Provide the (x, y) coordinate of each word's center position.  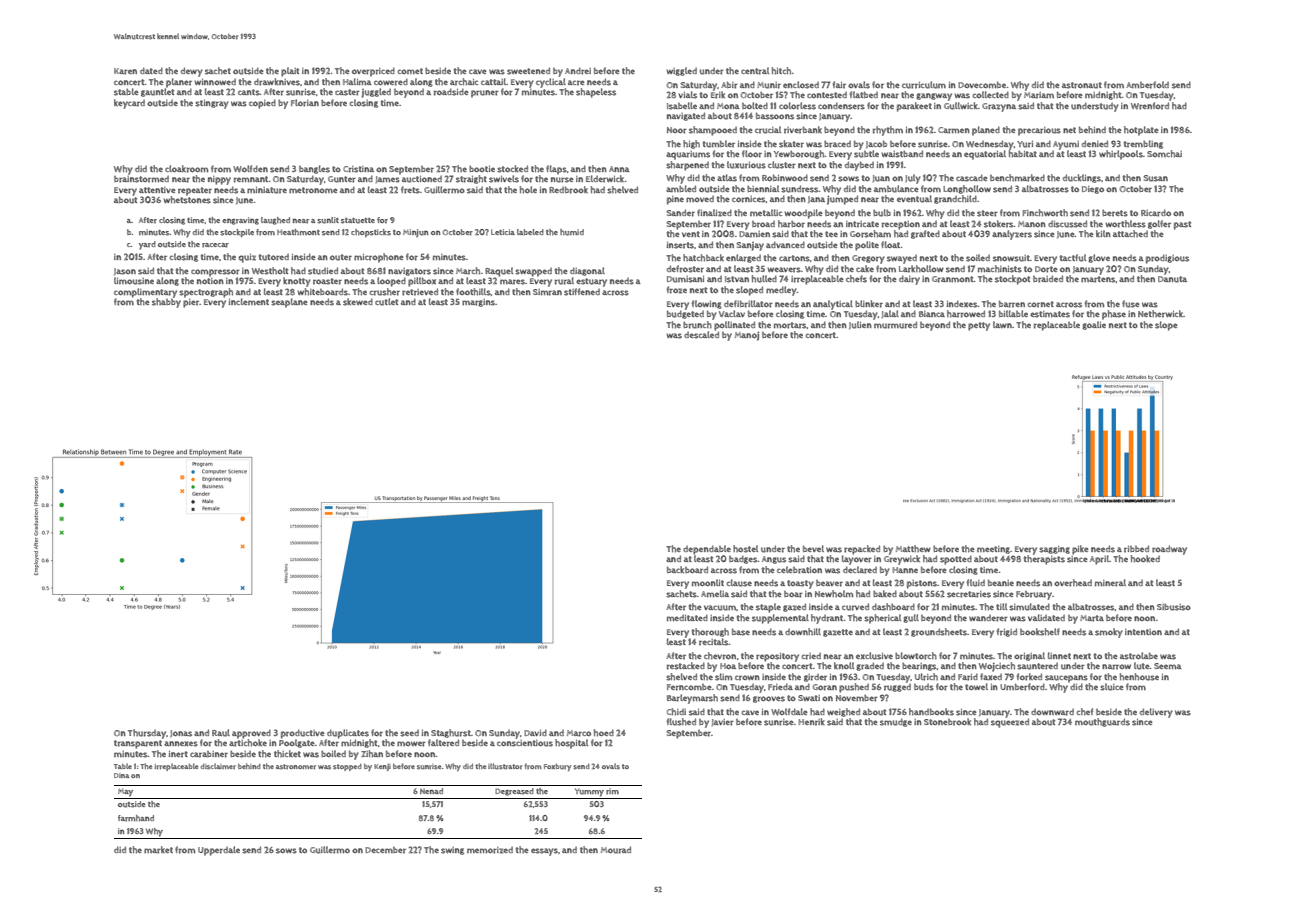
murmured (895, 325)
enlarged (743, 258)
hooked (1145, 559)
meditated (687, 617)
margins (478, 303)
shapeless (596, 93)
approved (251, 734)
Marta (1092, 618)
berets (1115, 213)
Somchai (1164, 154)
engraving (240, 221)
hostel (745, 549)
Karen (125, 71)
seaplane (289, 303)
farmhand (136, 818)
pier (191, 303)
